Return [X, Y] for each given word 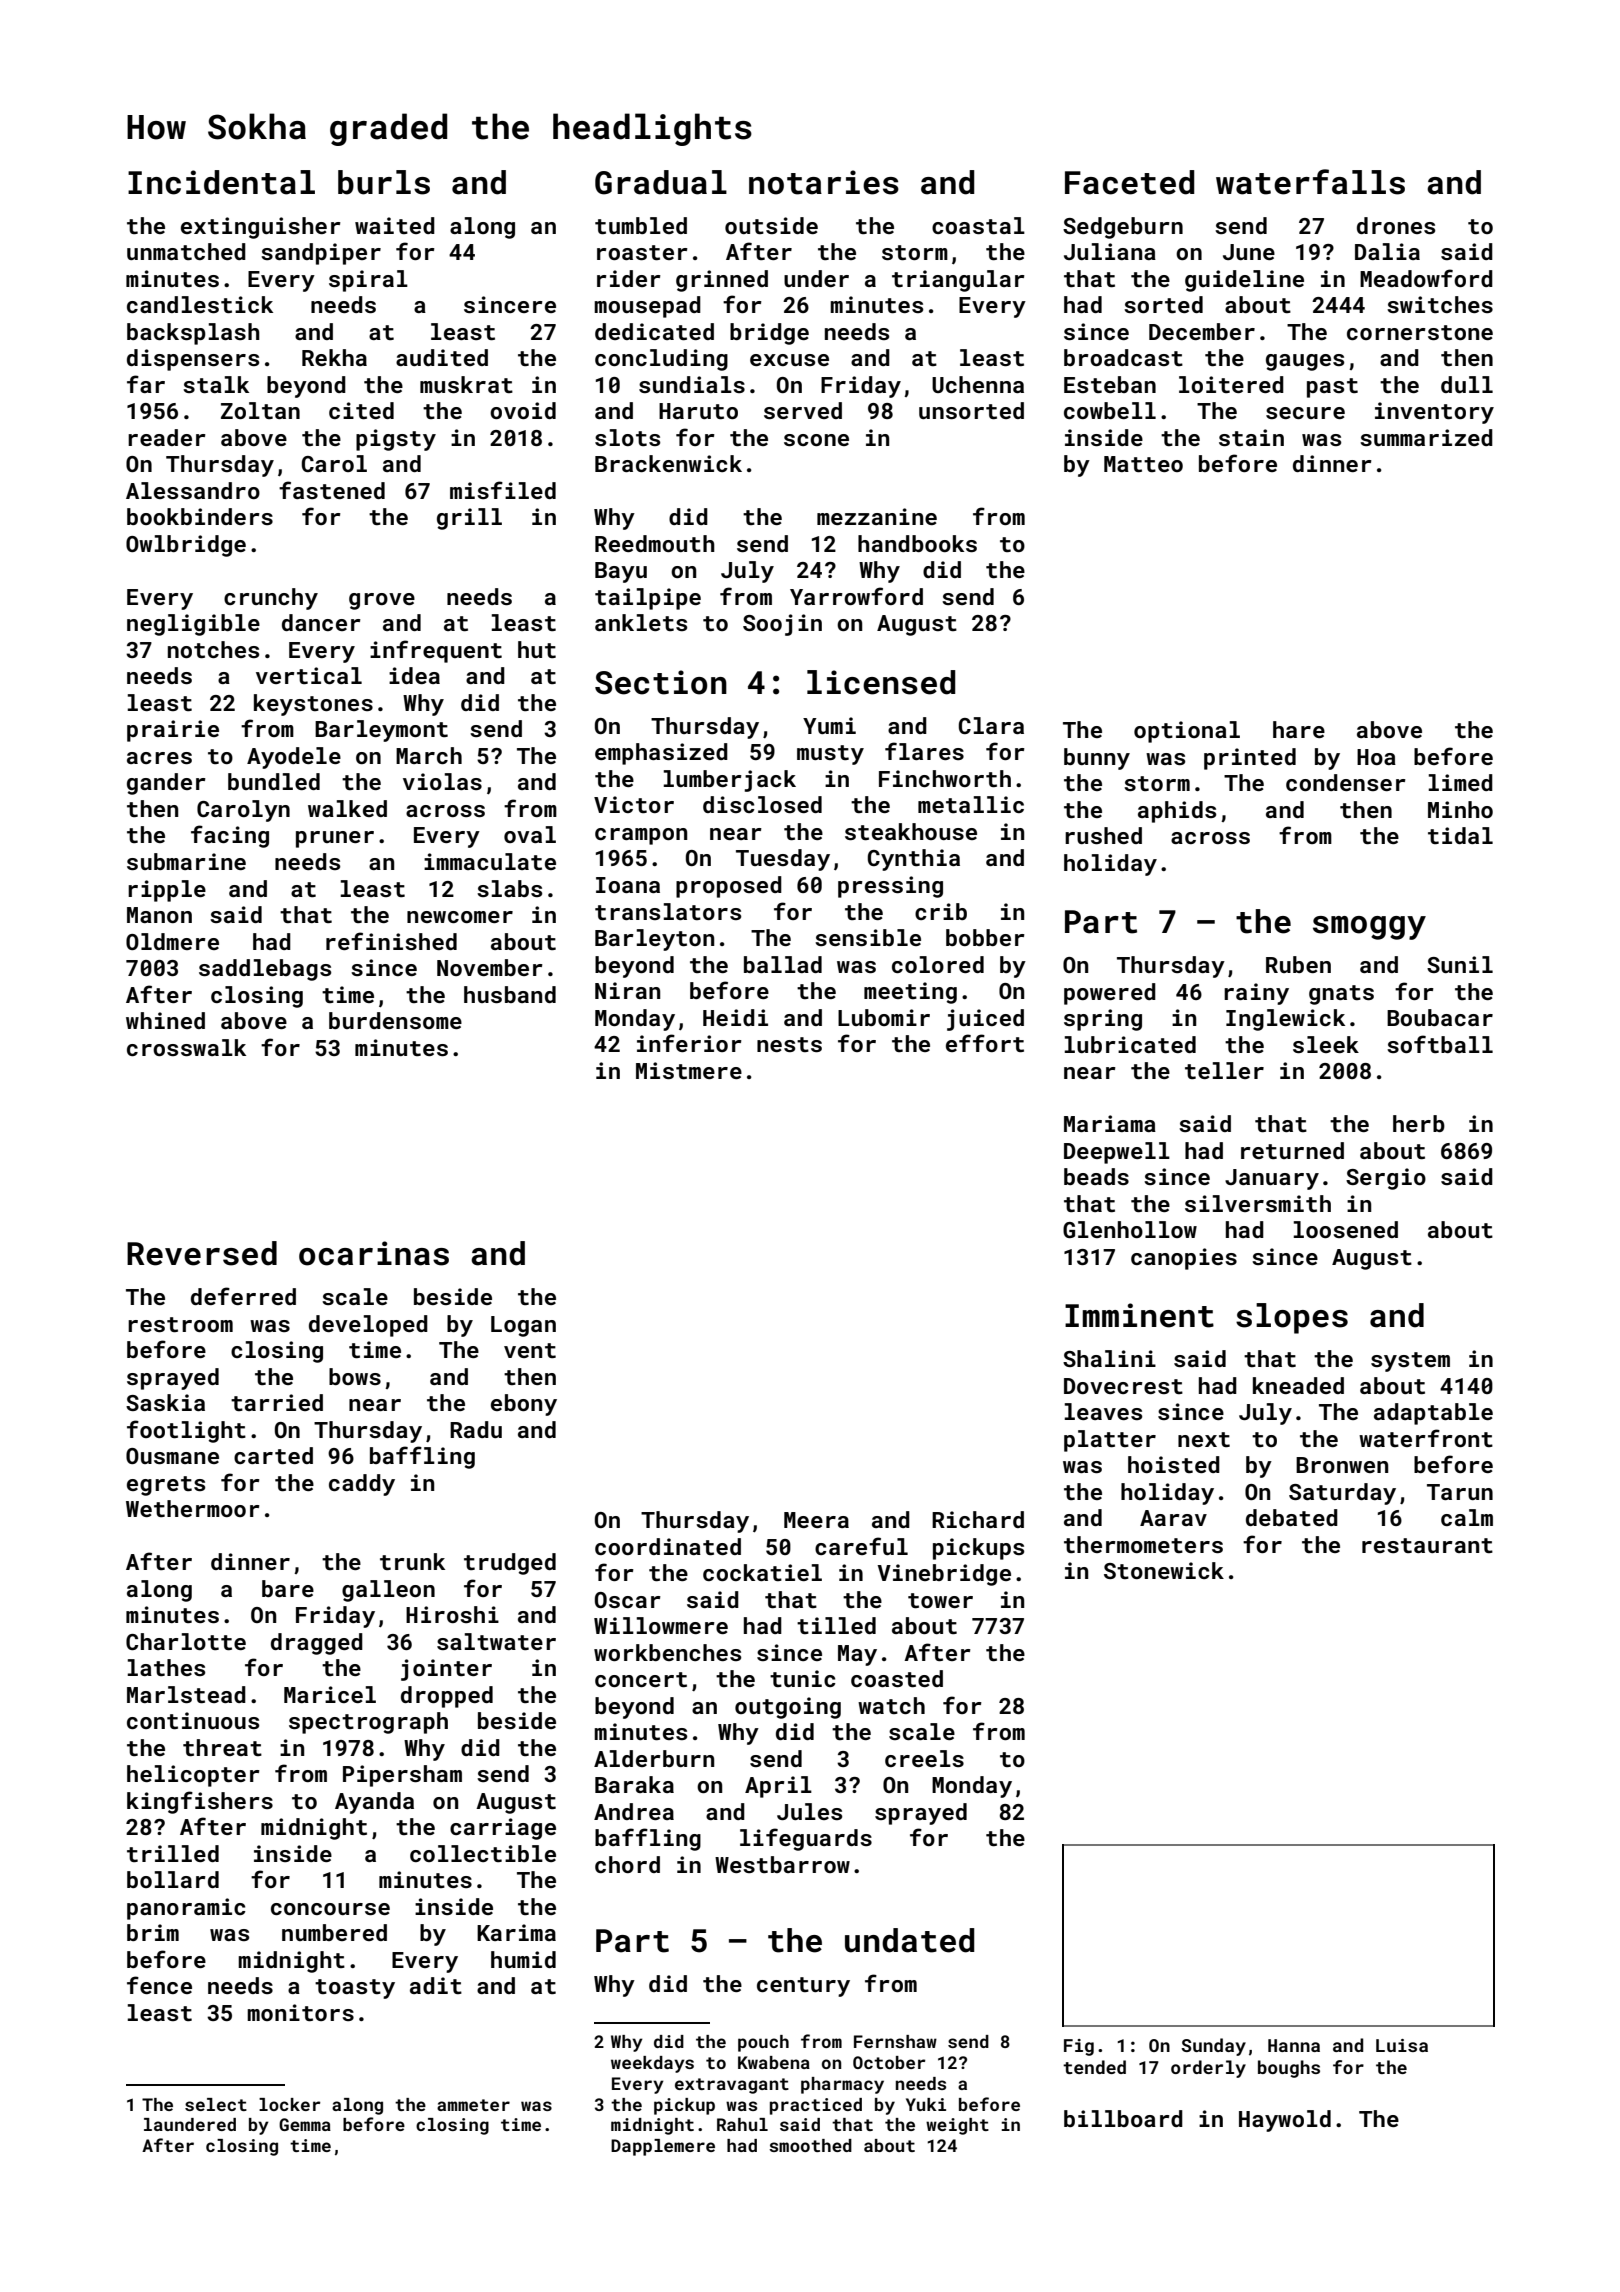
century [803, 1987]
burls [384, 182]
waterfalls [1310, 182]
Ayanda [374, 1803]
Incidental [221, 182]
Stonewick [1164, 1570]
